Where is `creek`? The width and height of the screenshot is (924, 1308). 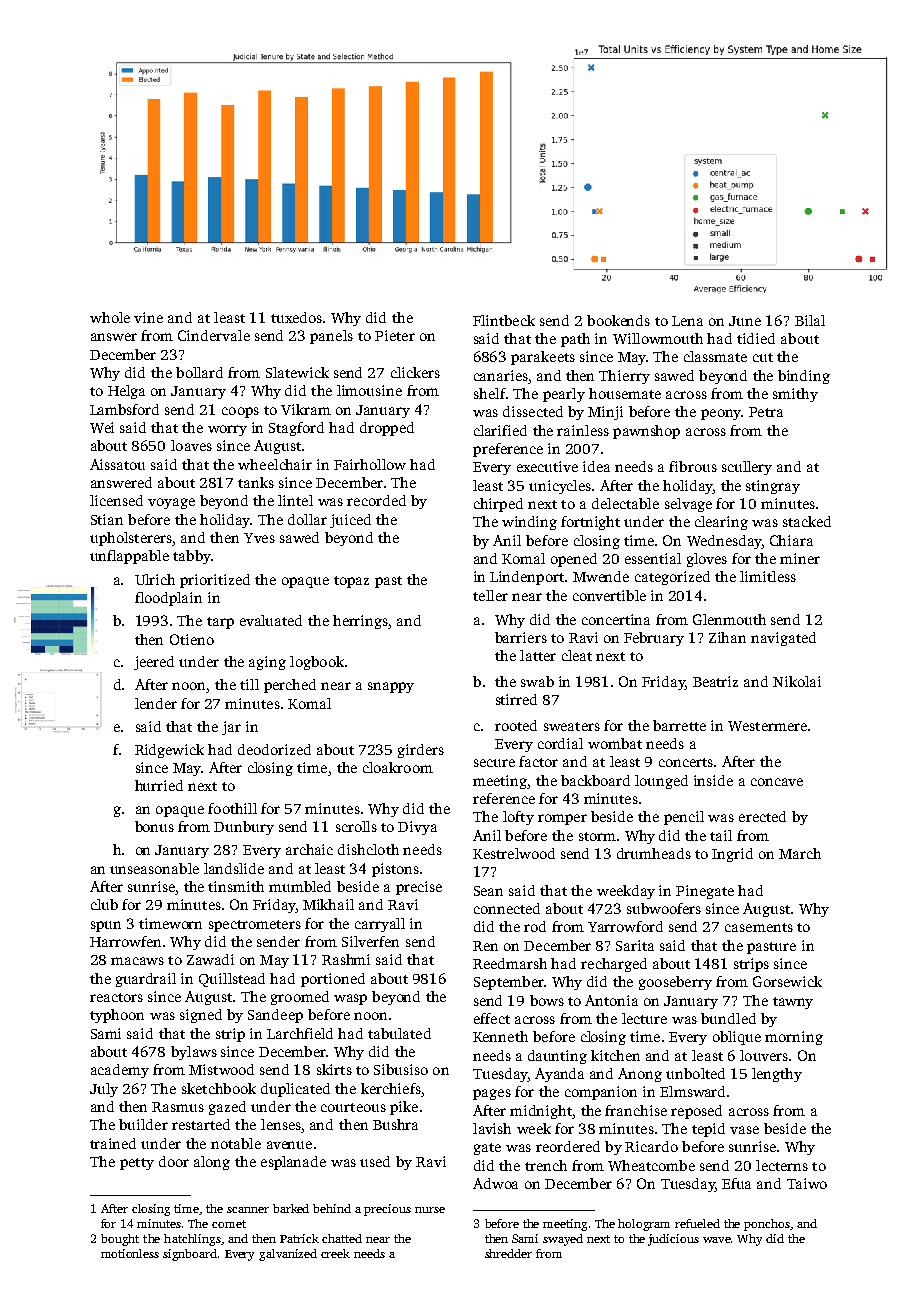 creek is located at coordinates (335, 1253).
